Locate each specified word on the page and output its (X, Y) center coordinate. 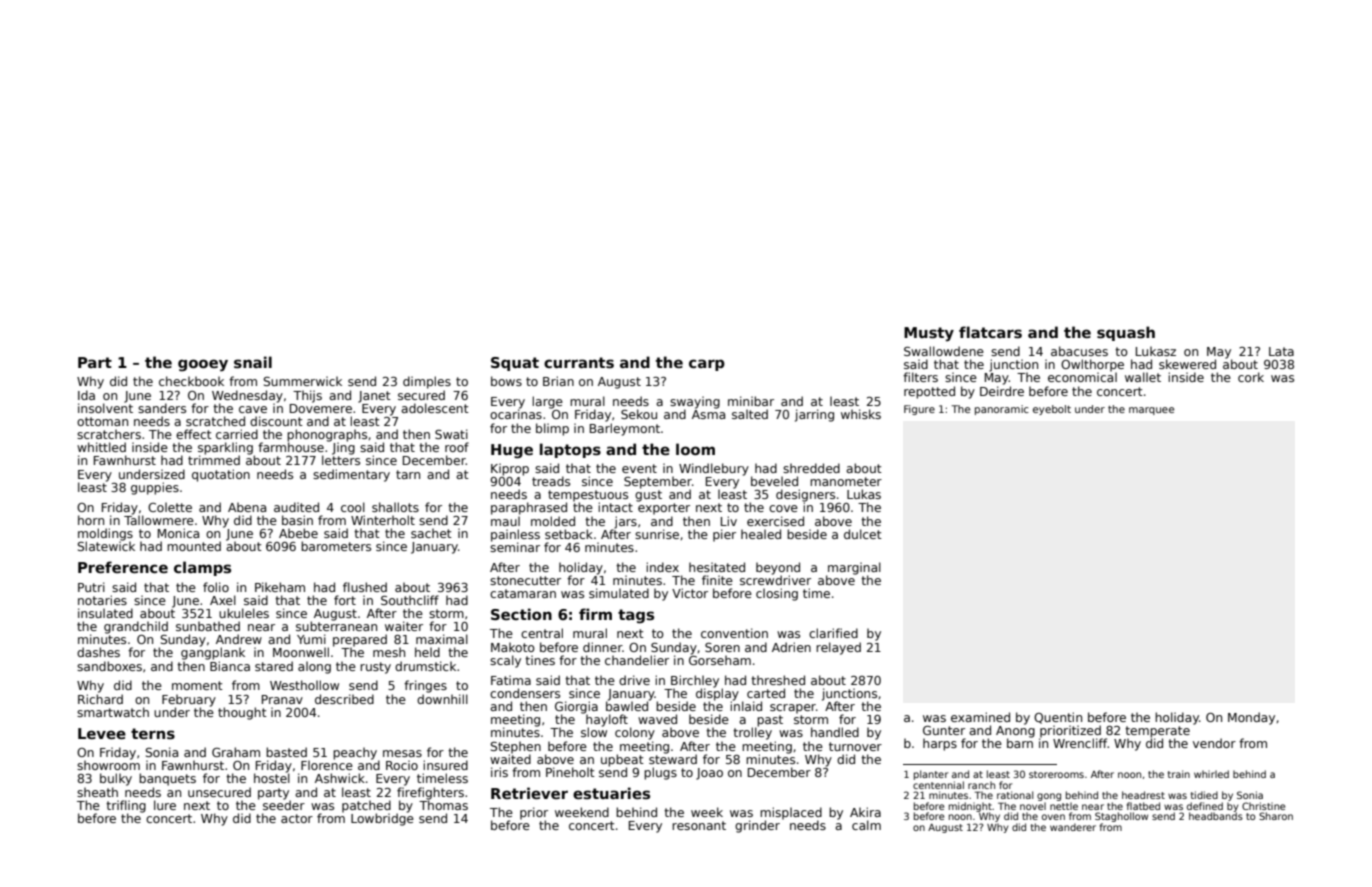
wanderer (1073, 827)
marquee (1151, 411)
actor (297, 818)
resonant (699, 825)
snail (253, 362)
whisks (861, 414)
